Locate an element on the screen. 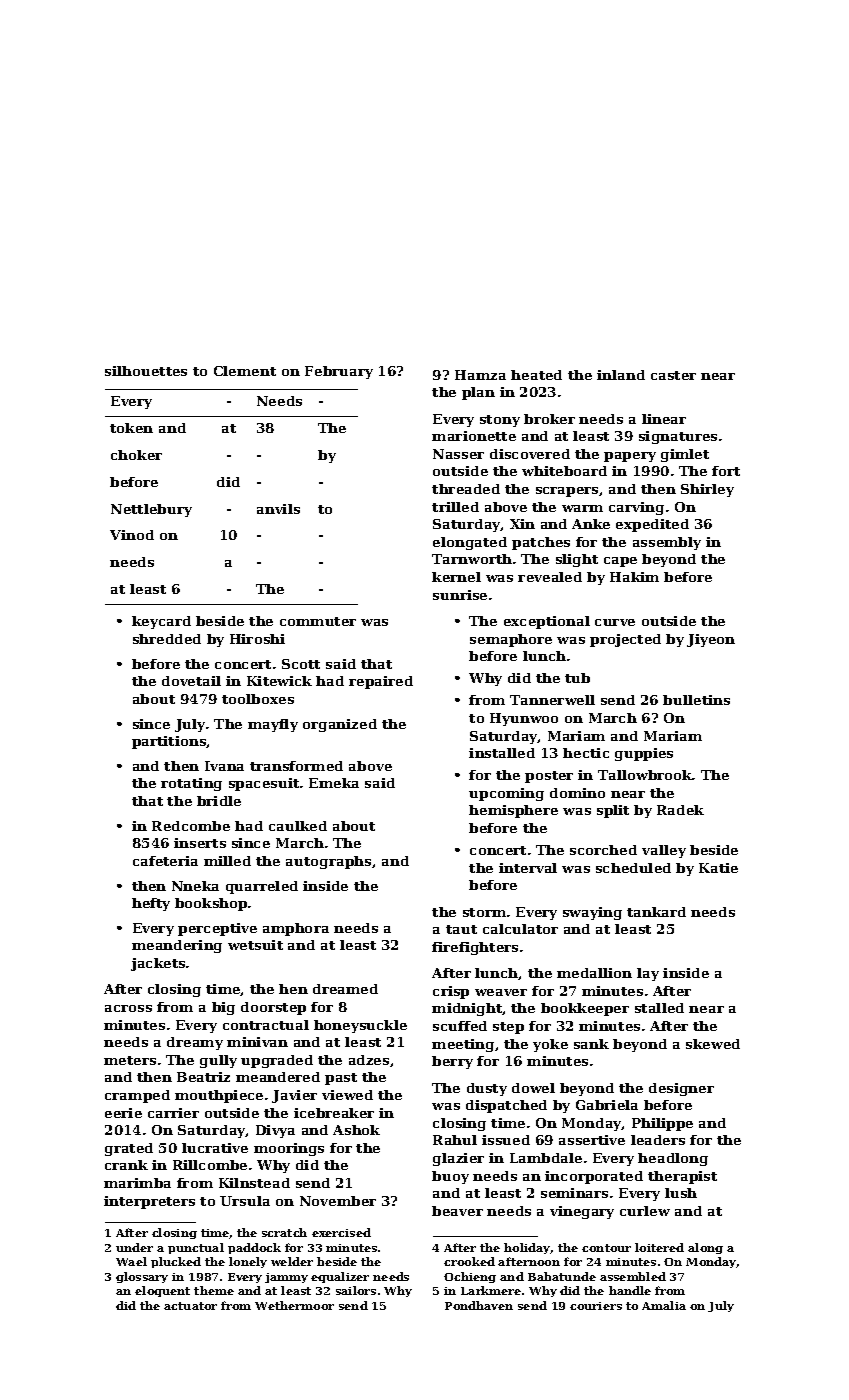 This screenshot has width=849, height=1400. jammy is located at coordinates (286, 1278).
